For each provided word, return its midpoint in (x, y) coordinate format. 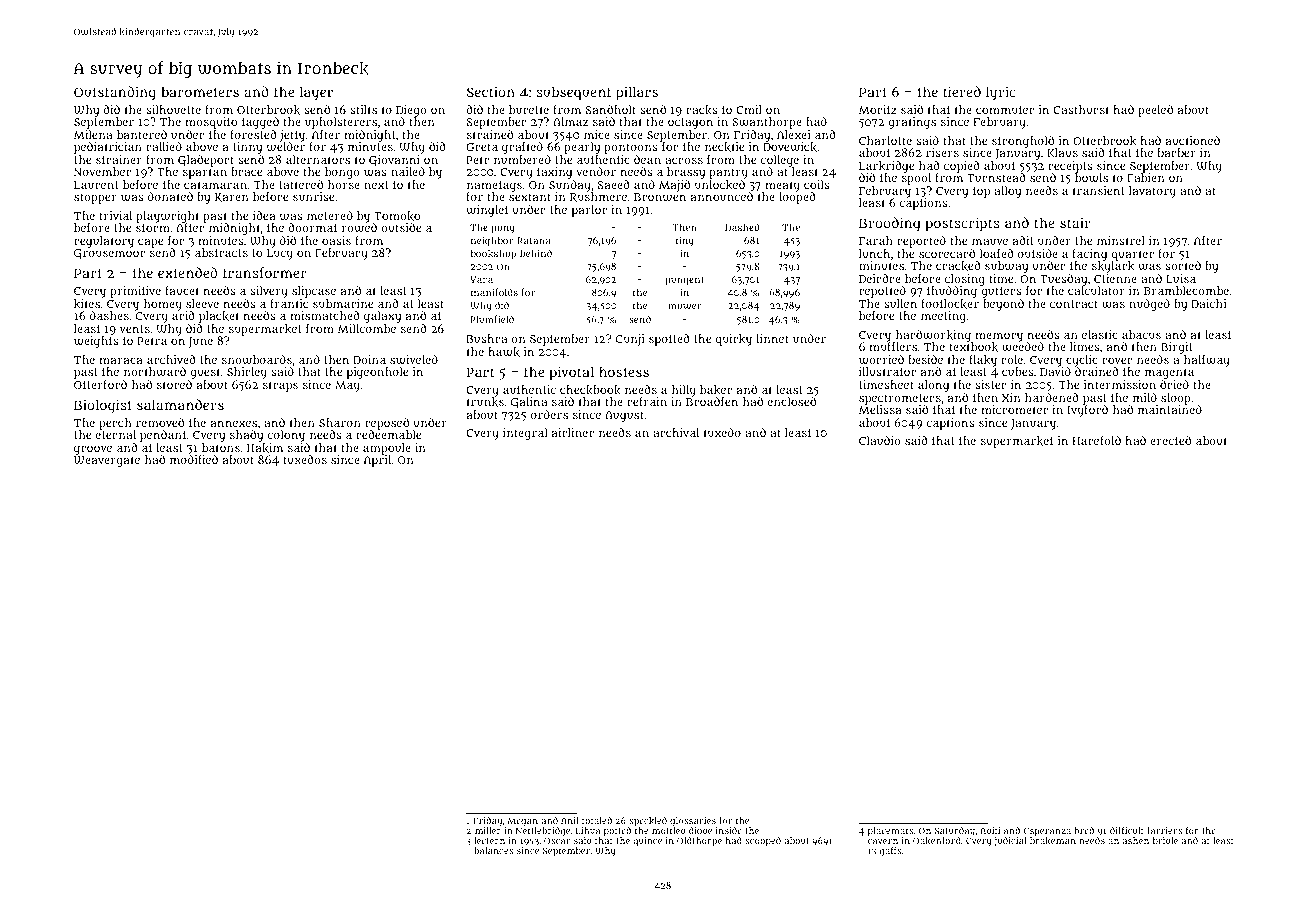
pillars (637, 93)
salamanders (180, 404)
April (377, 461)
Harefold (1097, 440)
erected (1170, 440)
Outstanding (115, 93)
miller (488, 830)
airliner (573, 432)
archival (676, 432)
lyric (1001, 93)
